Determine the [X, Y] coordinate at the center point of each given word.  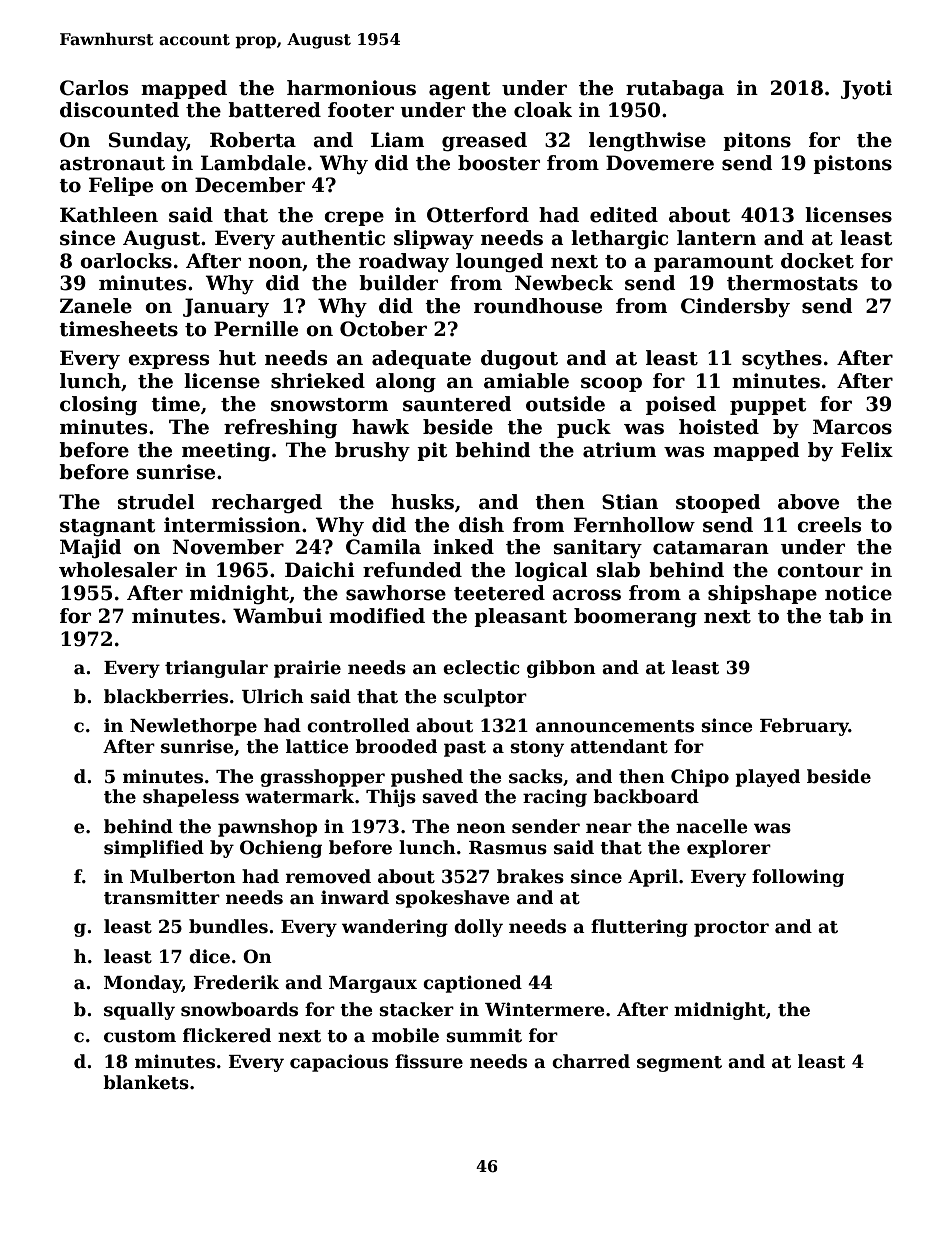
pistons [852, 164]
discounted [119, 110]
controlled [358, 725]
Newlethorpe [193, 727]
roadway [404, 263]
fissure [429, 1061]
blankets [146, 1082]
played [767, 778]
